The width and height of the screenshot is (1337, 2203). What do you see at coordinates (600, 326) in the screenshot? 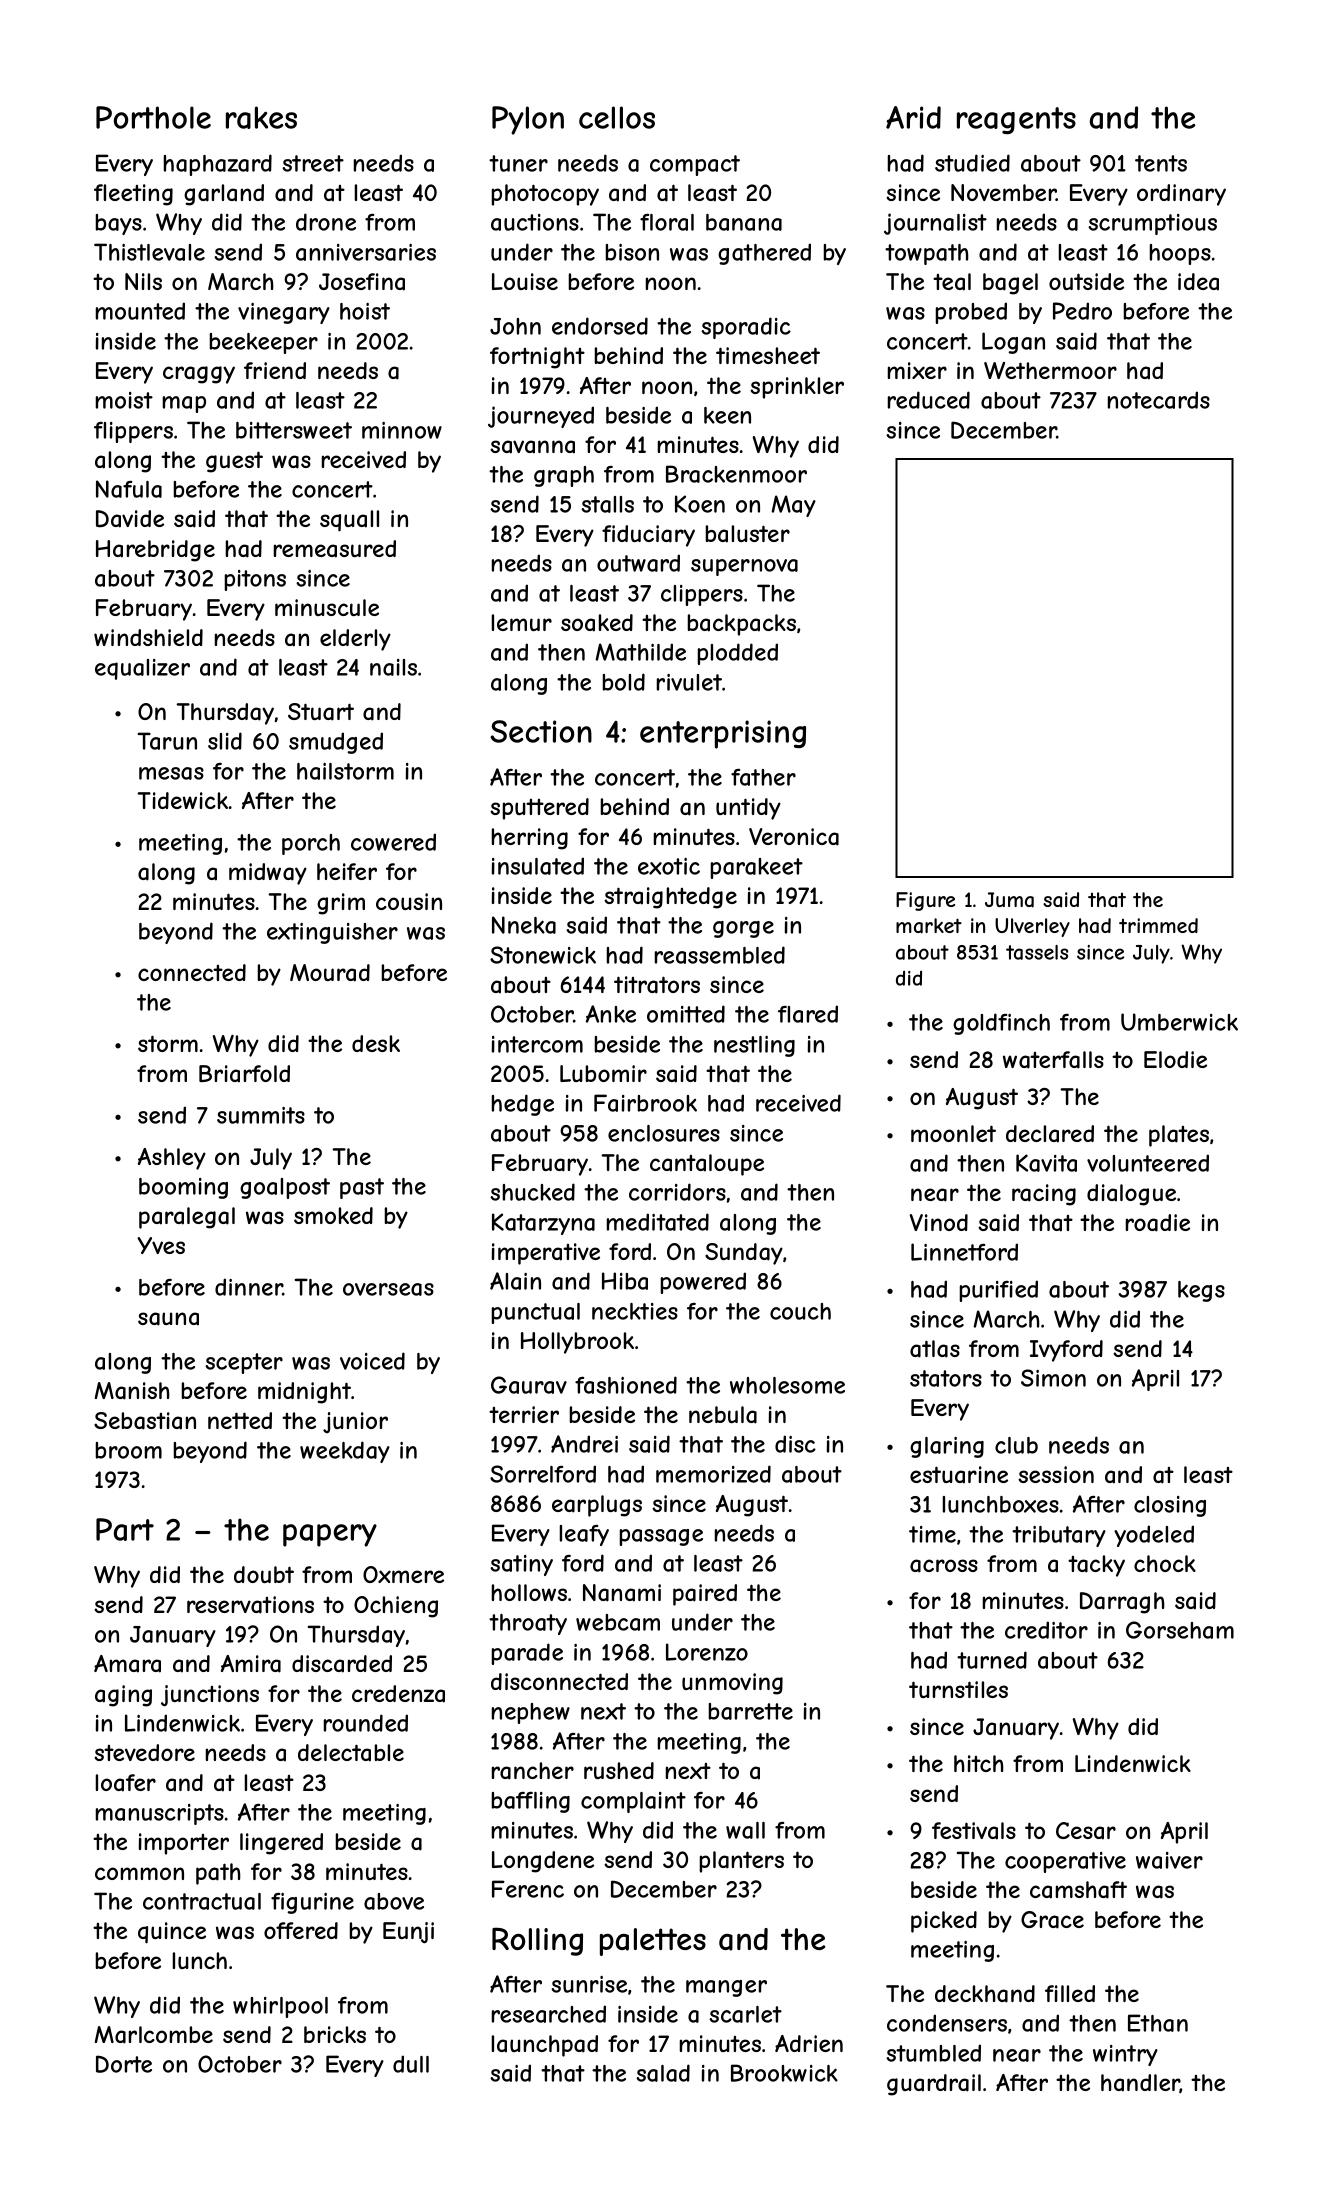
I see `endorsed` at bounding box center [600, 326].
